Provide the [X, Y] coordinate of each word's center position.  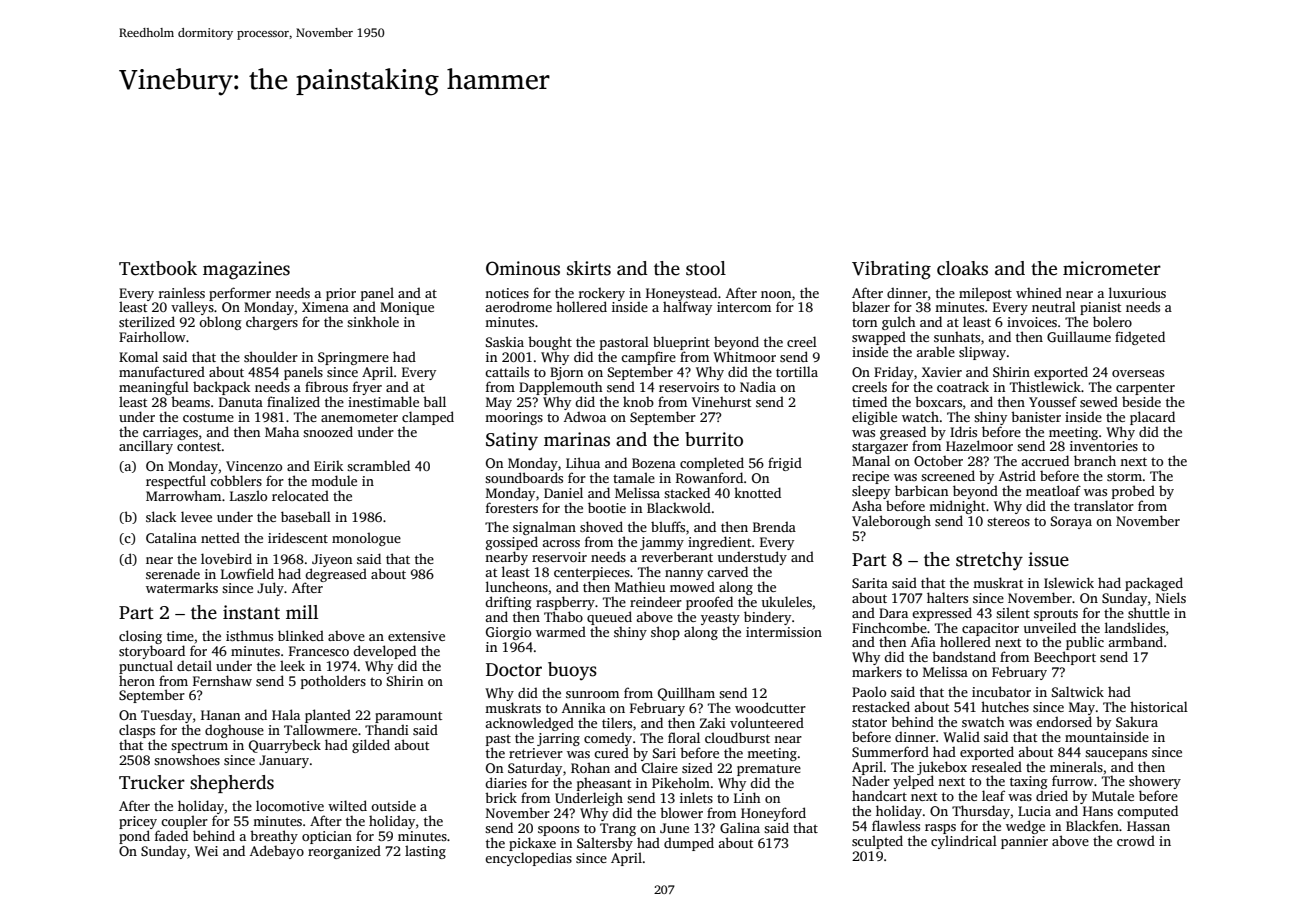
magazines [246, 270]
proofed [709, 603]
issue [1048, 559]
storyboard [152, 652]
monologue [366, 539]
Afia [923, 641]
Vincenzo [254, 466]
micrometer [1112, 268]
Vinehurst [721, 402]
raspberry [565, 603]
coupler [184, 822]
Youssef [1053, 401]
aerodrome [518, 306]
